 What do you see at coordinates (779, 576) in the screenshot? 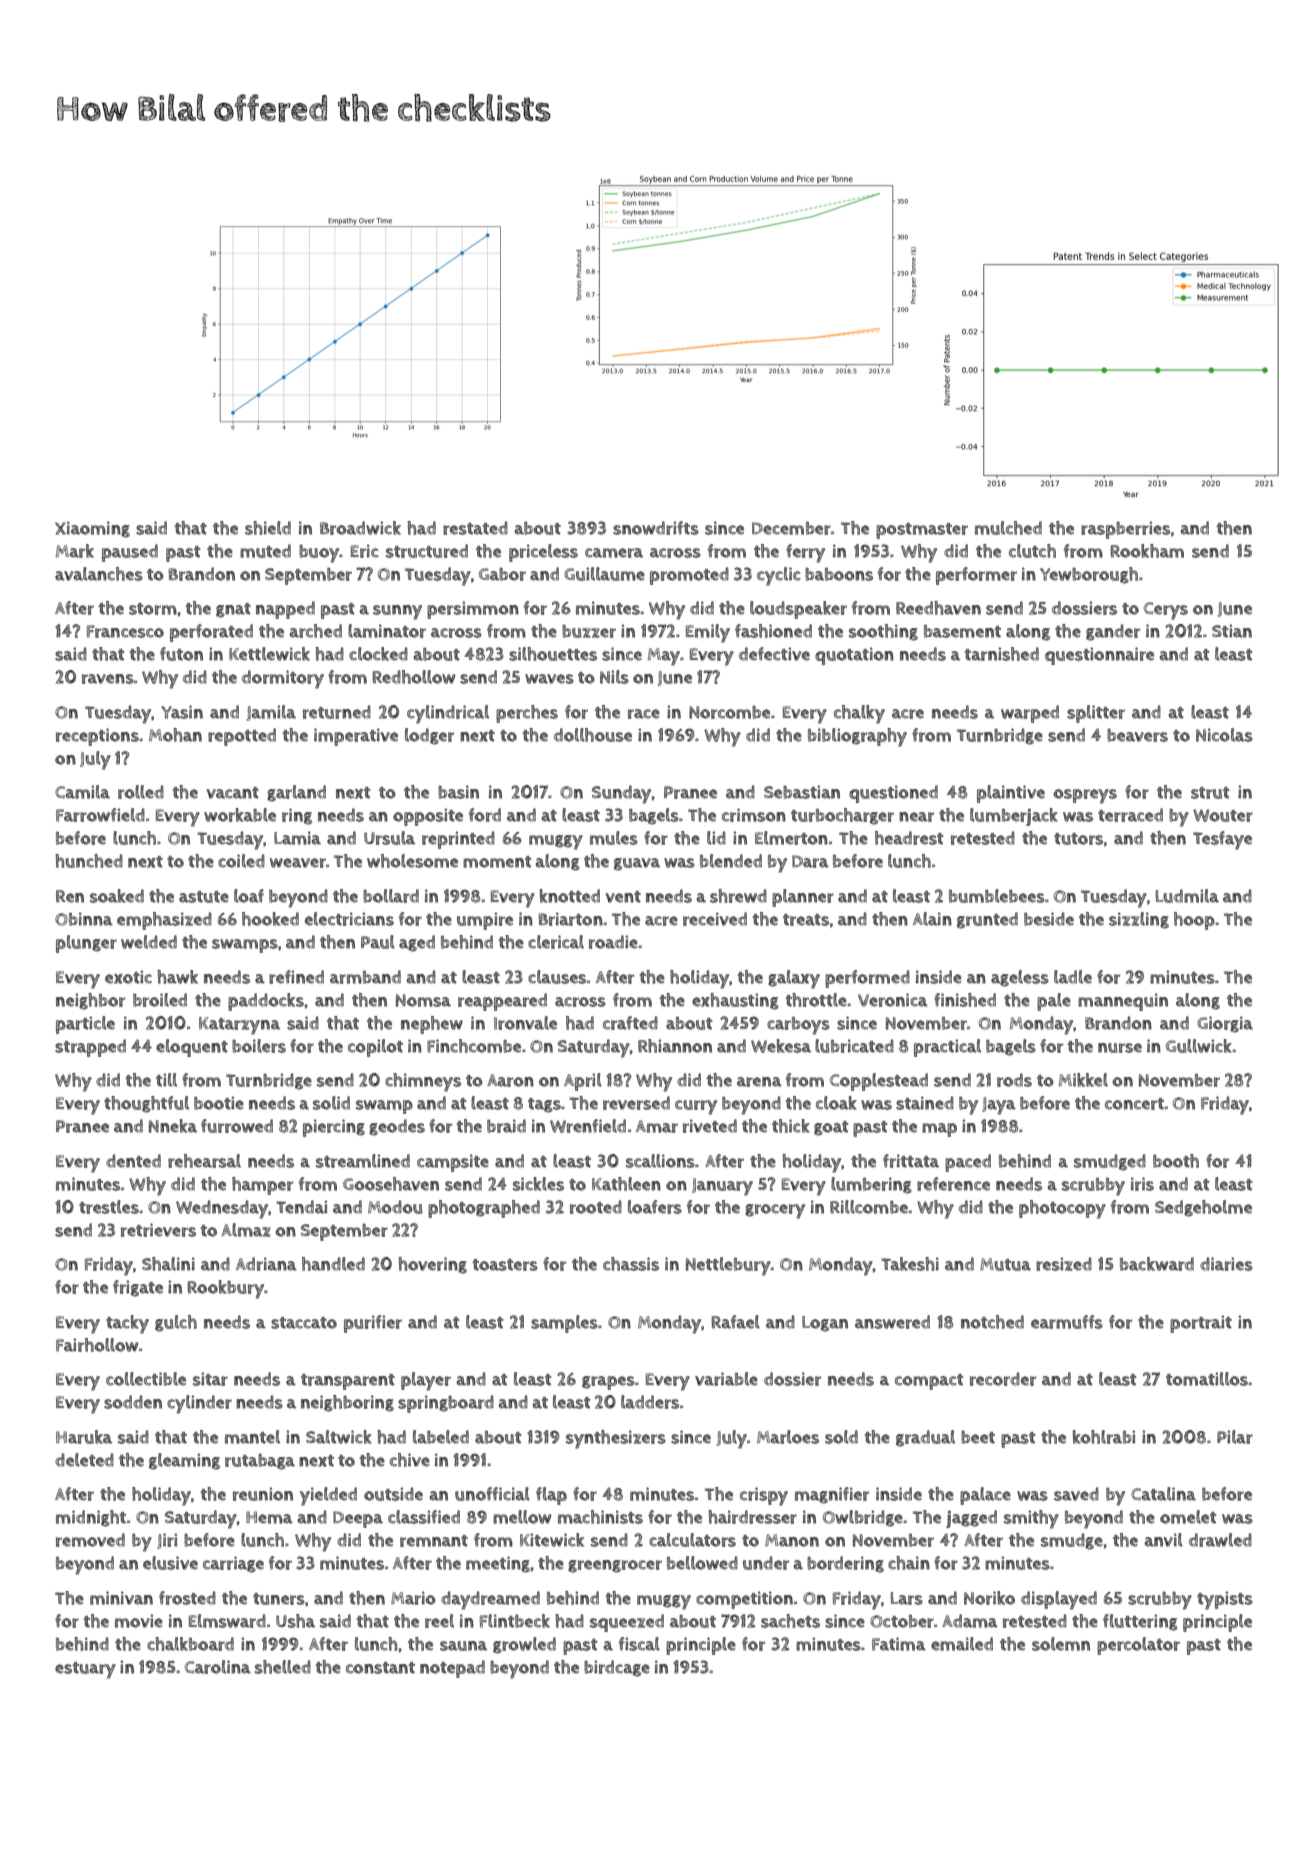
I see `cyclic` at bounding box center [779, 576].
